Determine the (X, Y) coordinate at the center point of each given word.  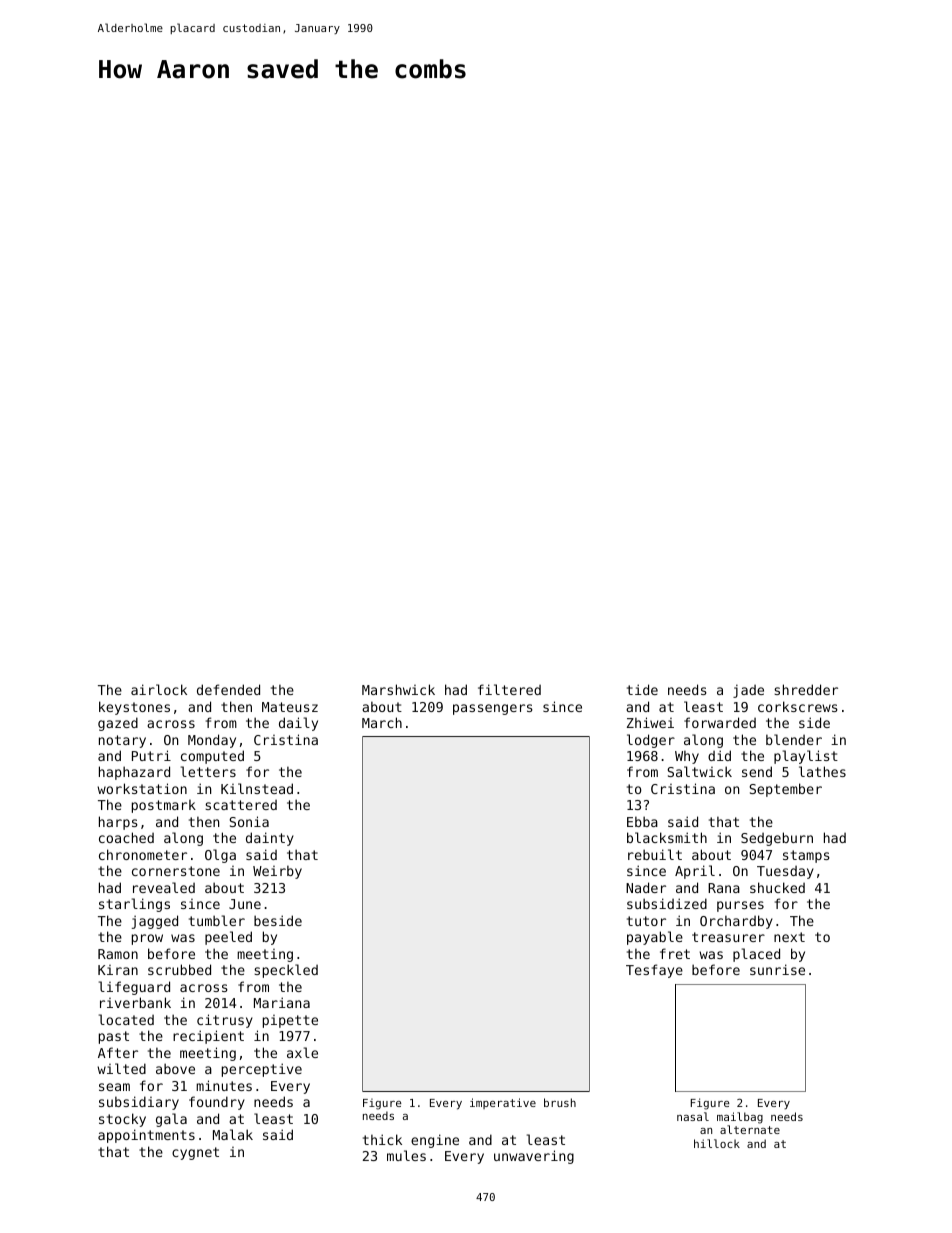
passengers (493, 709)
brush (560, 1102)
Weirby (277, 872)
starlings (134, 905)
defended (228, 689)
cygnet (195, 1153)
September (785, 790)
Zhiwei (650, 722)
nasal (693, 1116)
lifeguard (134, 988)
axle (302, 1052)
